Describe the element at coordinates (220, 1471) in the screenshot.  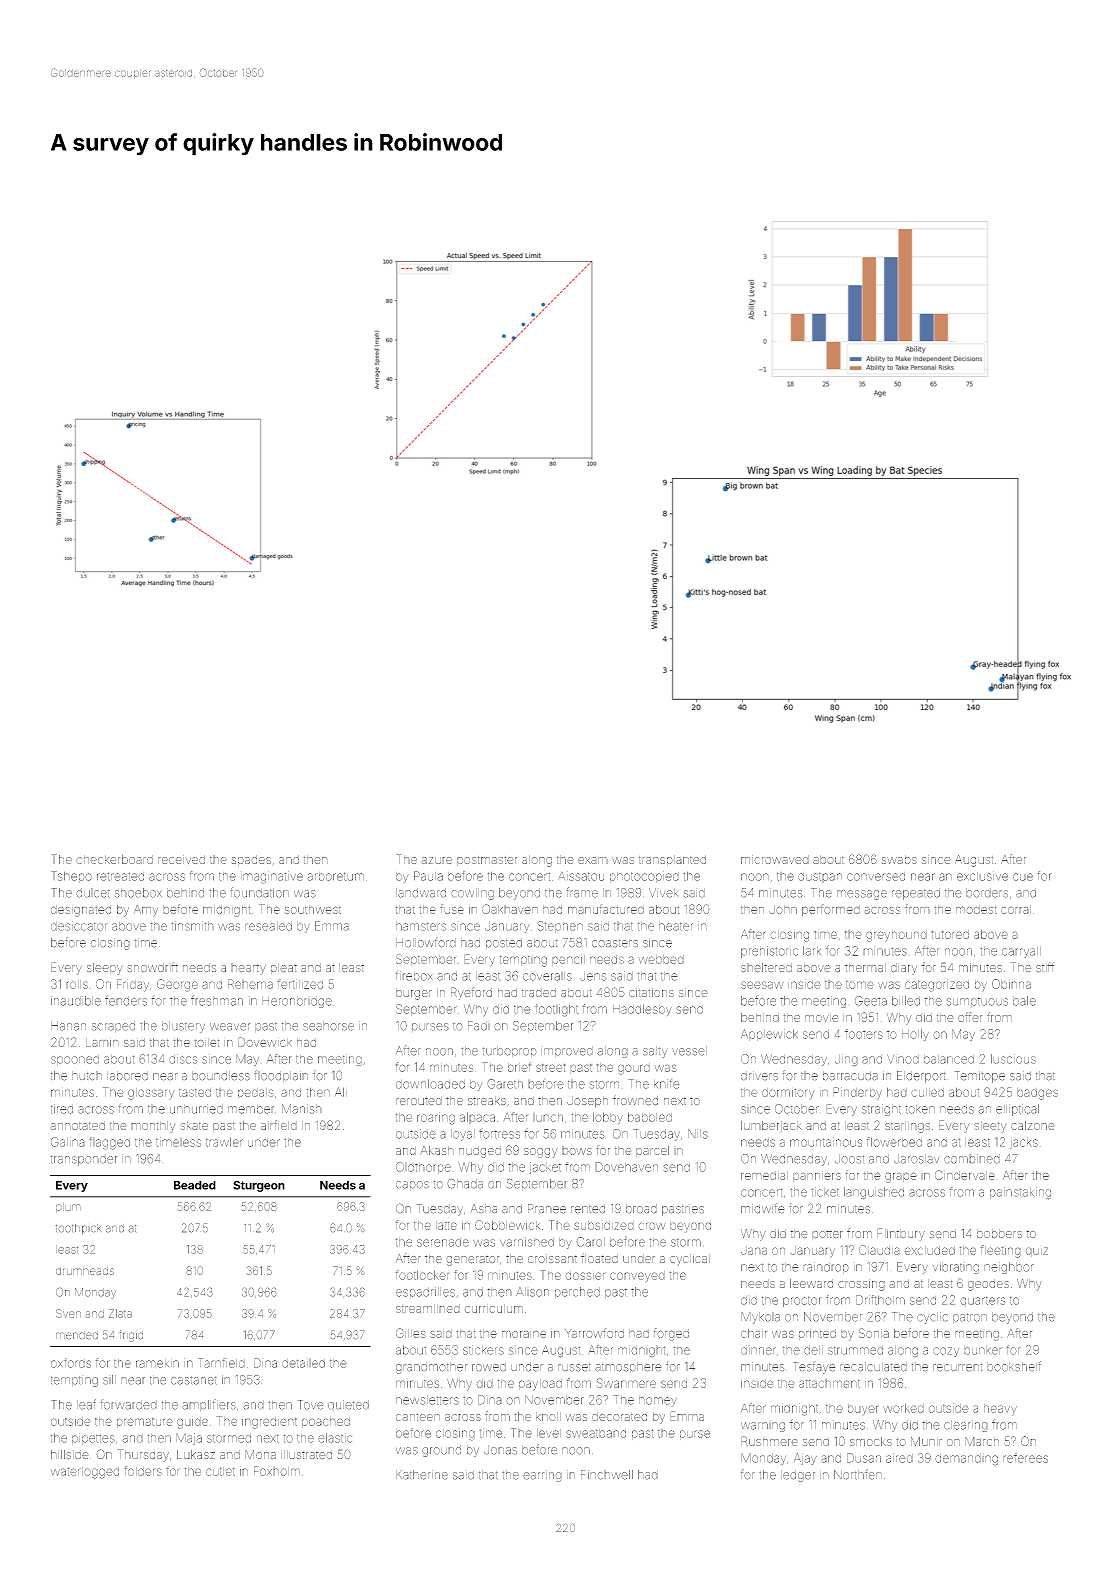
I see `cutlet` at that location.
